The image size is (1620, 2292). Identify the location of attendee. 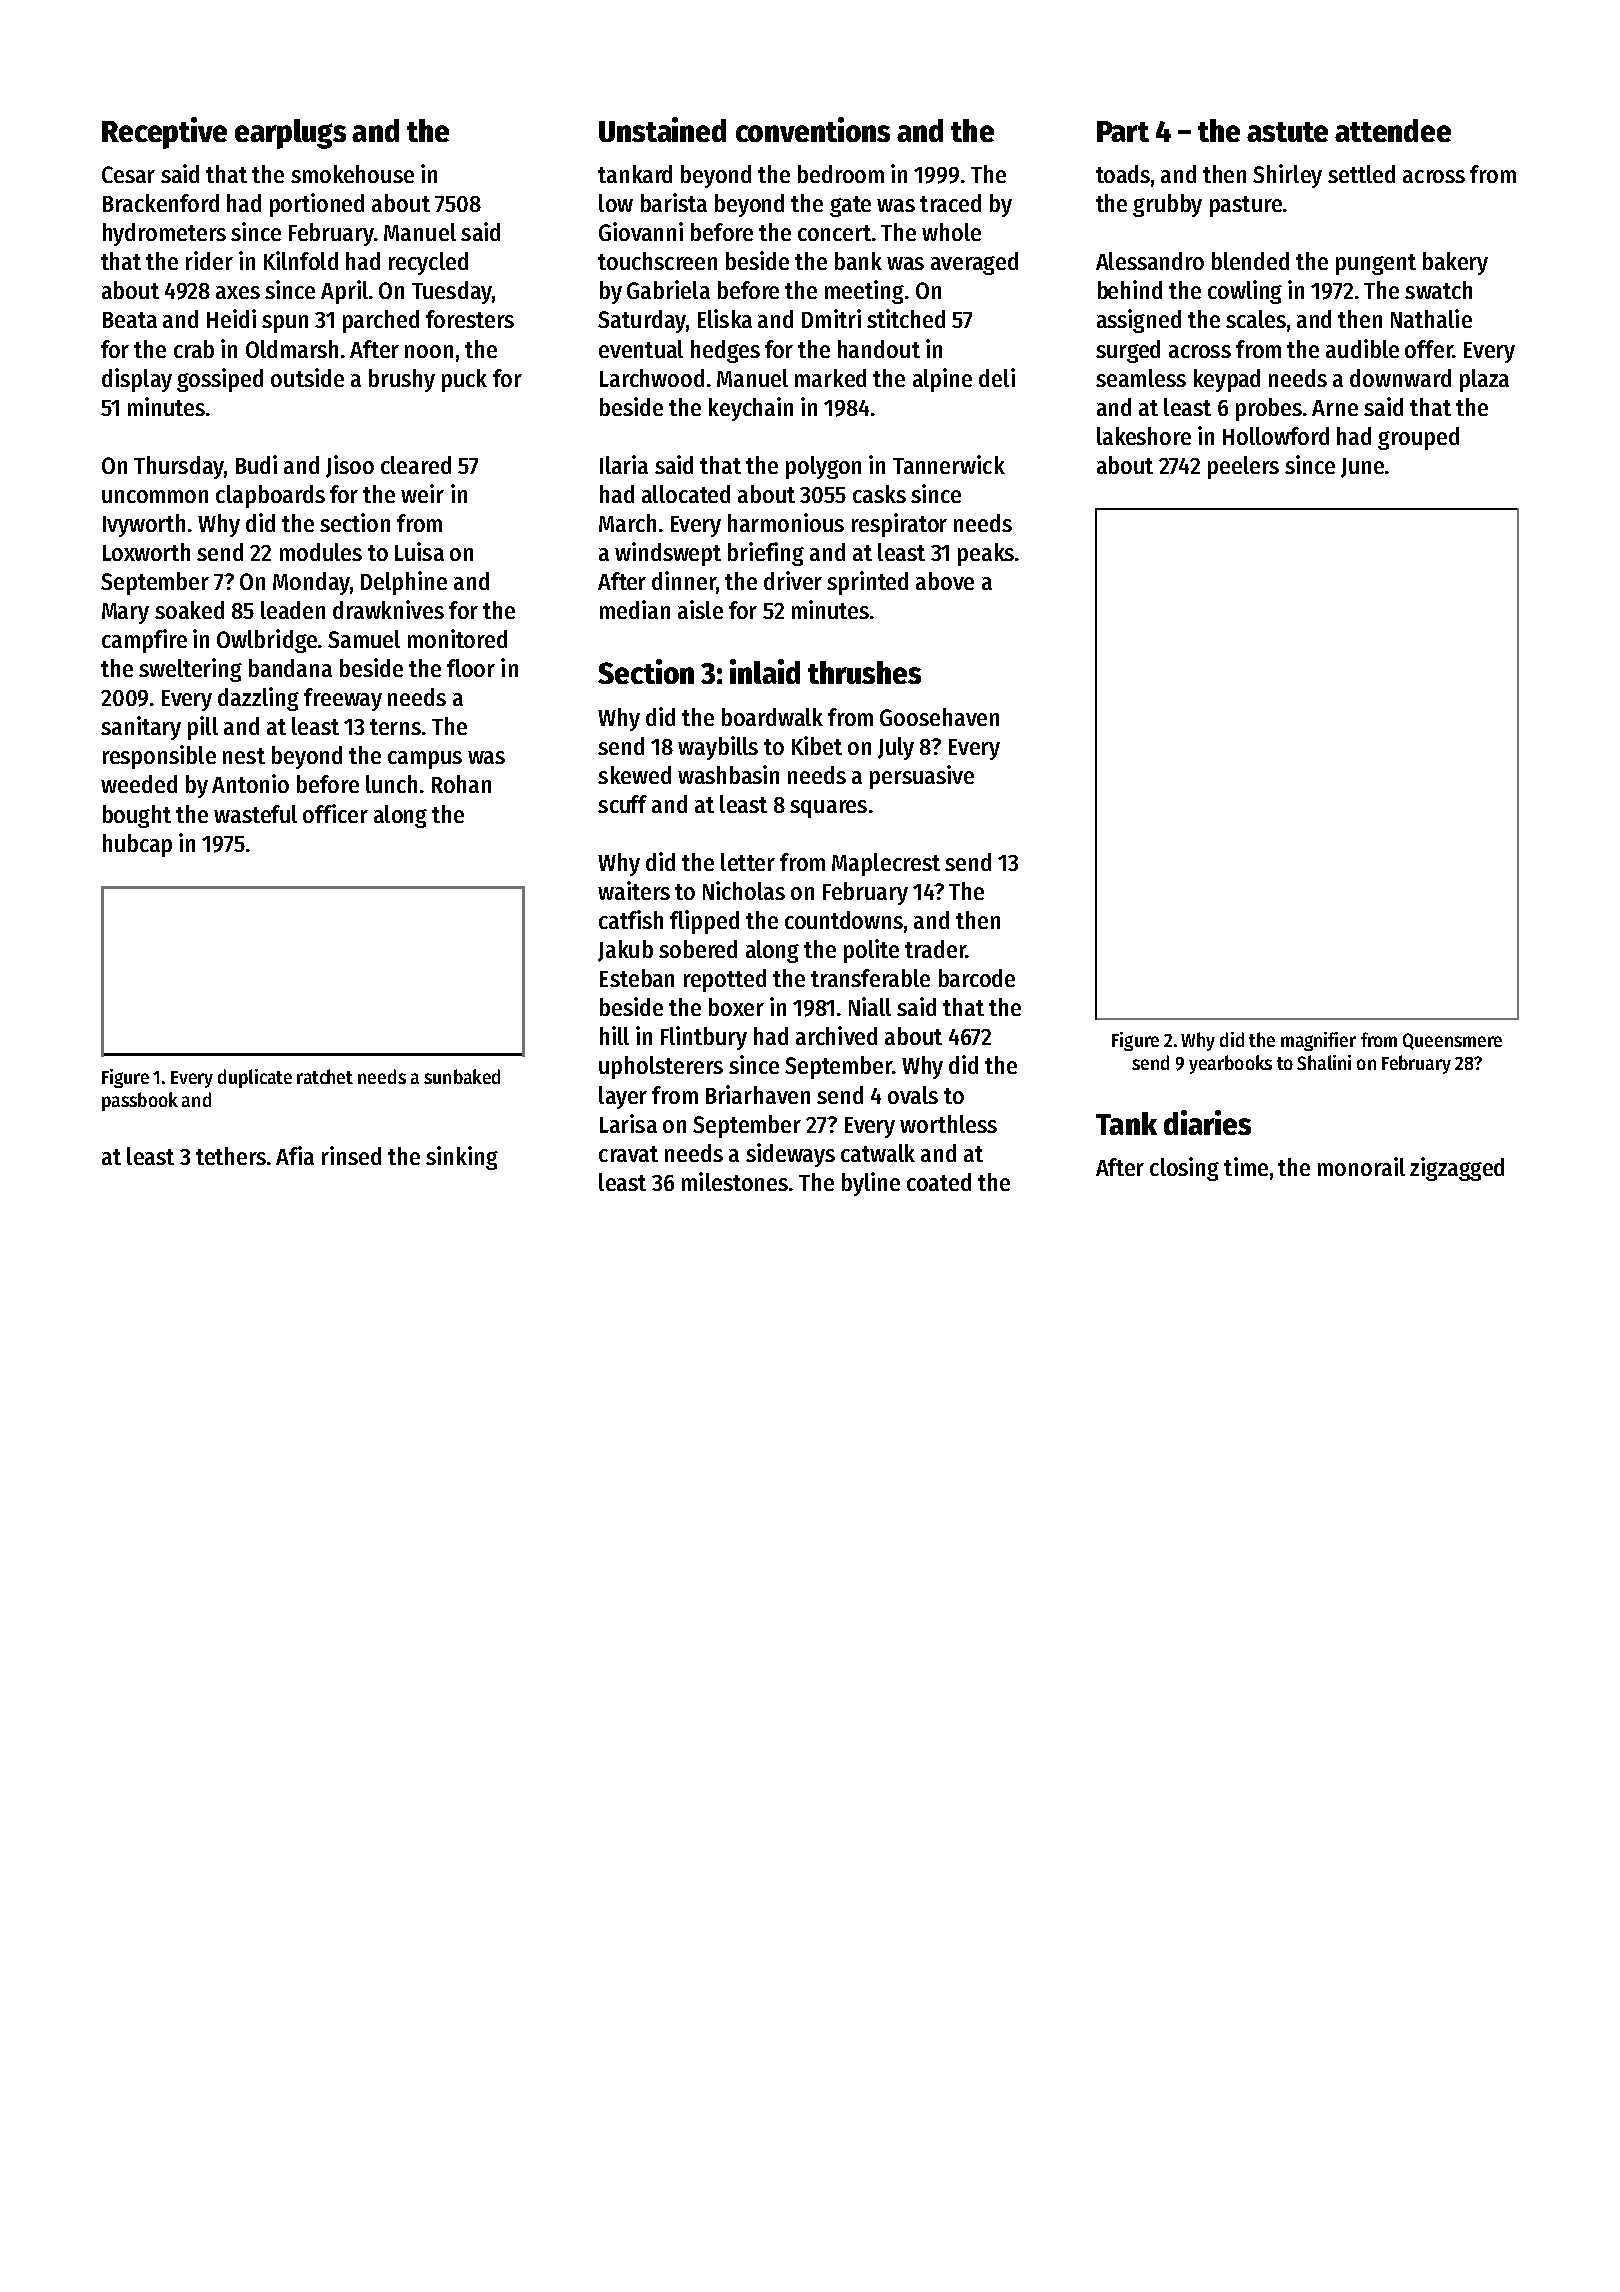
(1393, 130).
